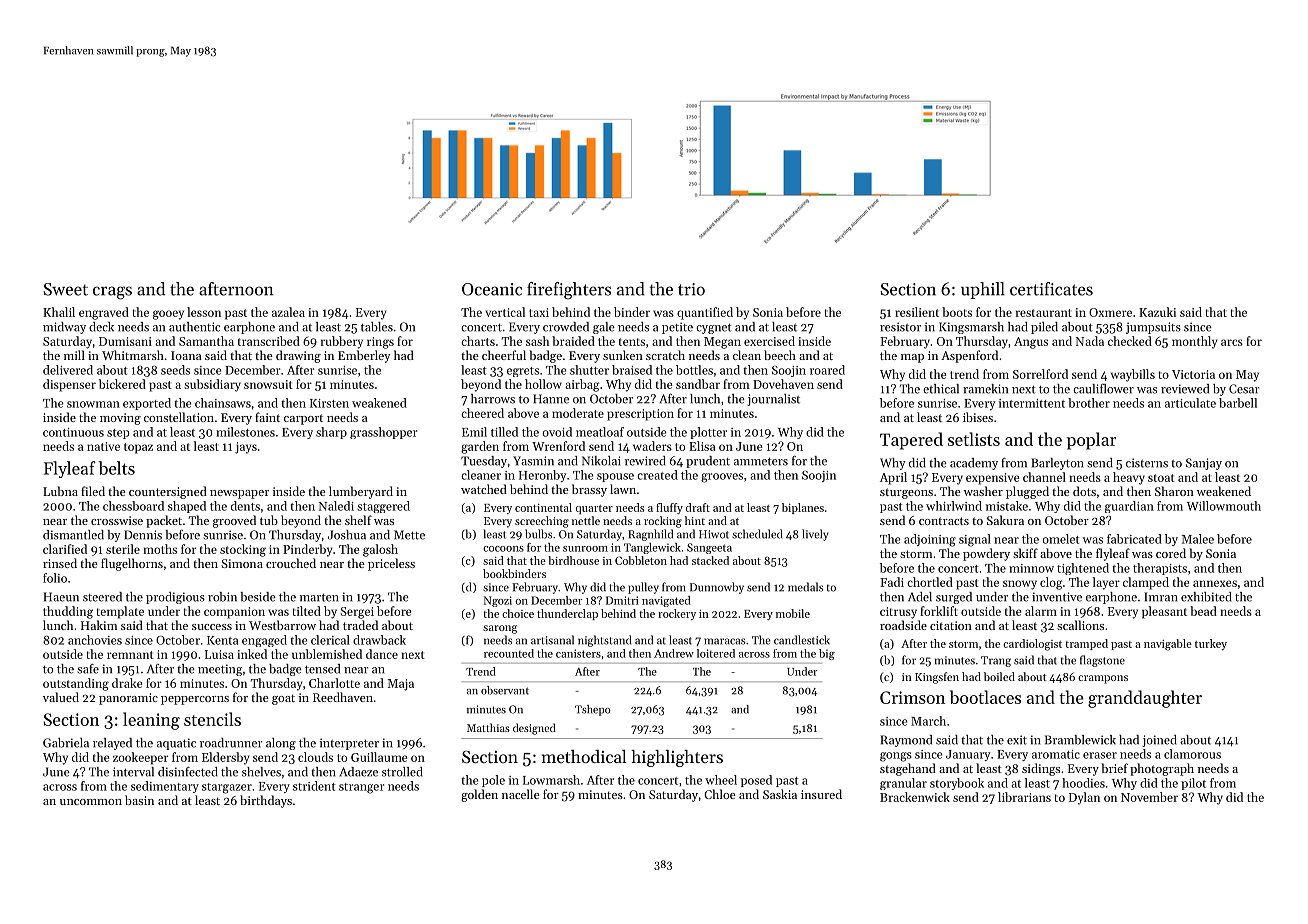 The image size is (1308, 924). Describe the element at coordinates (1017, 740) in the document. I see `exit` at that location.
